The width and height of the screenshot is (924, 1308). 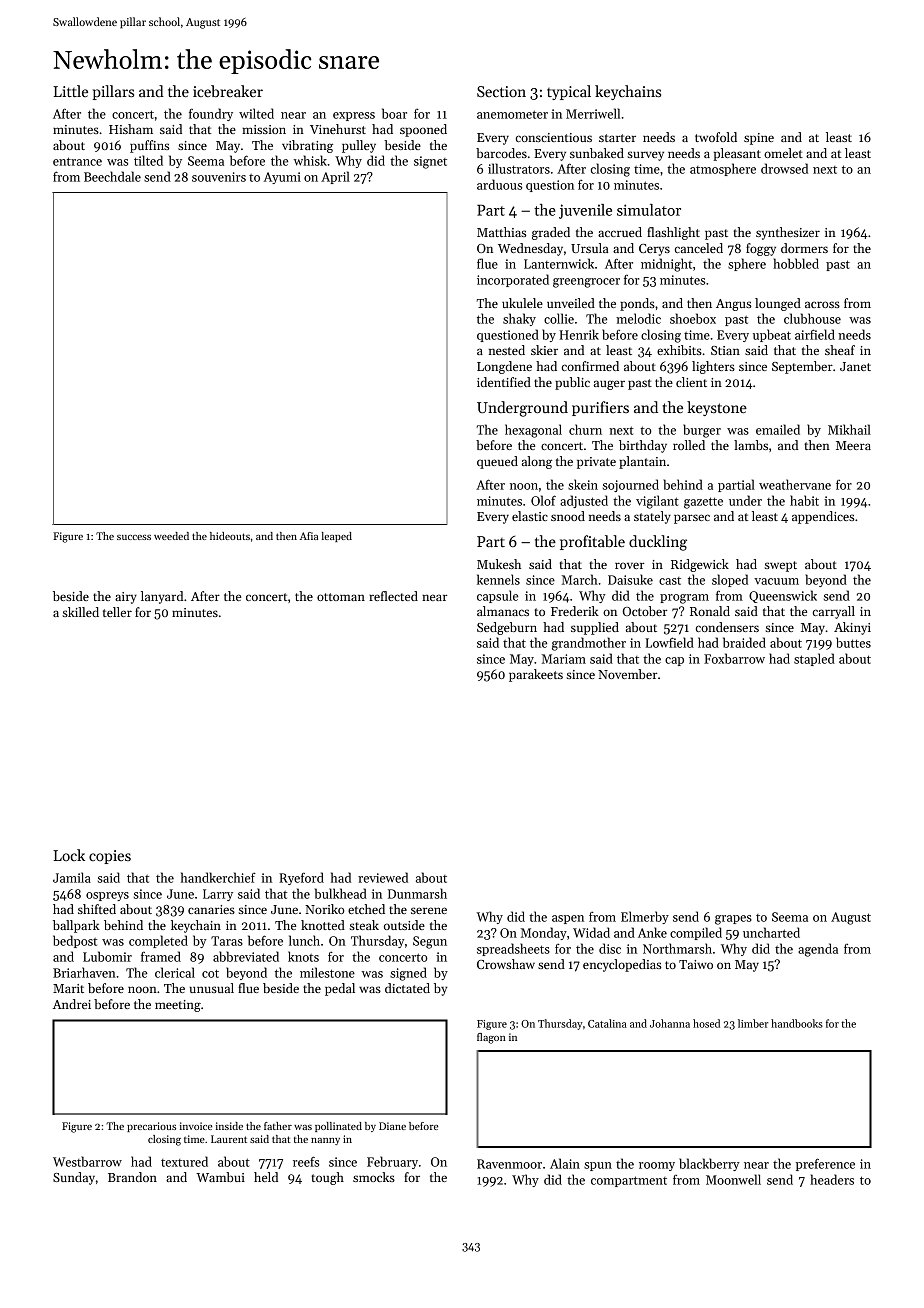 I want to click on sloped, so click(x=730, y=580).
